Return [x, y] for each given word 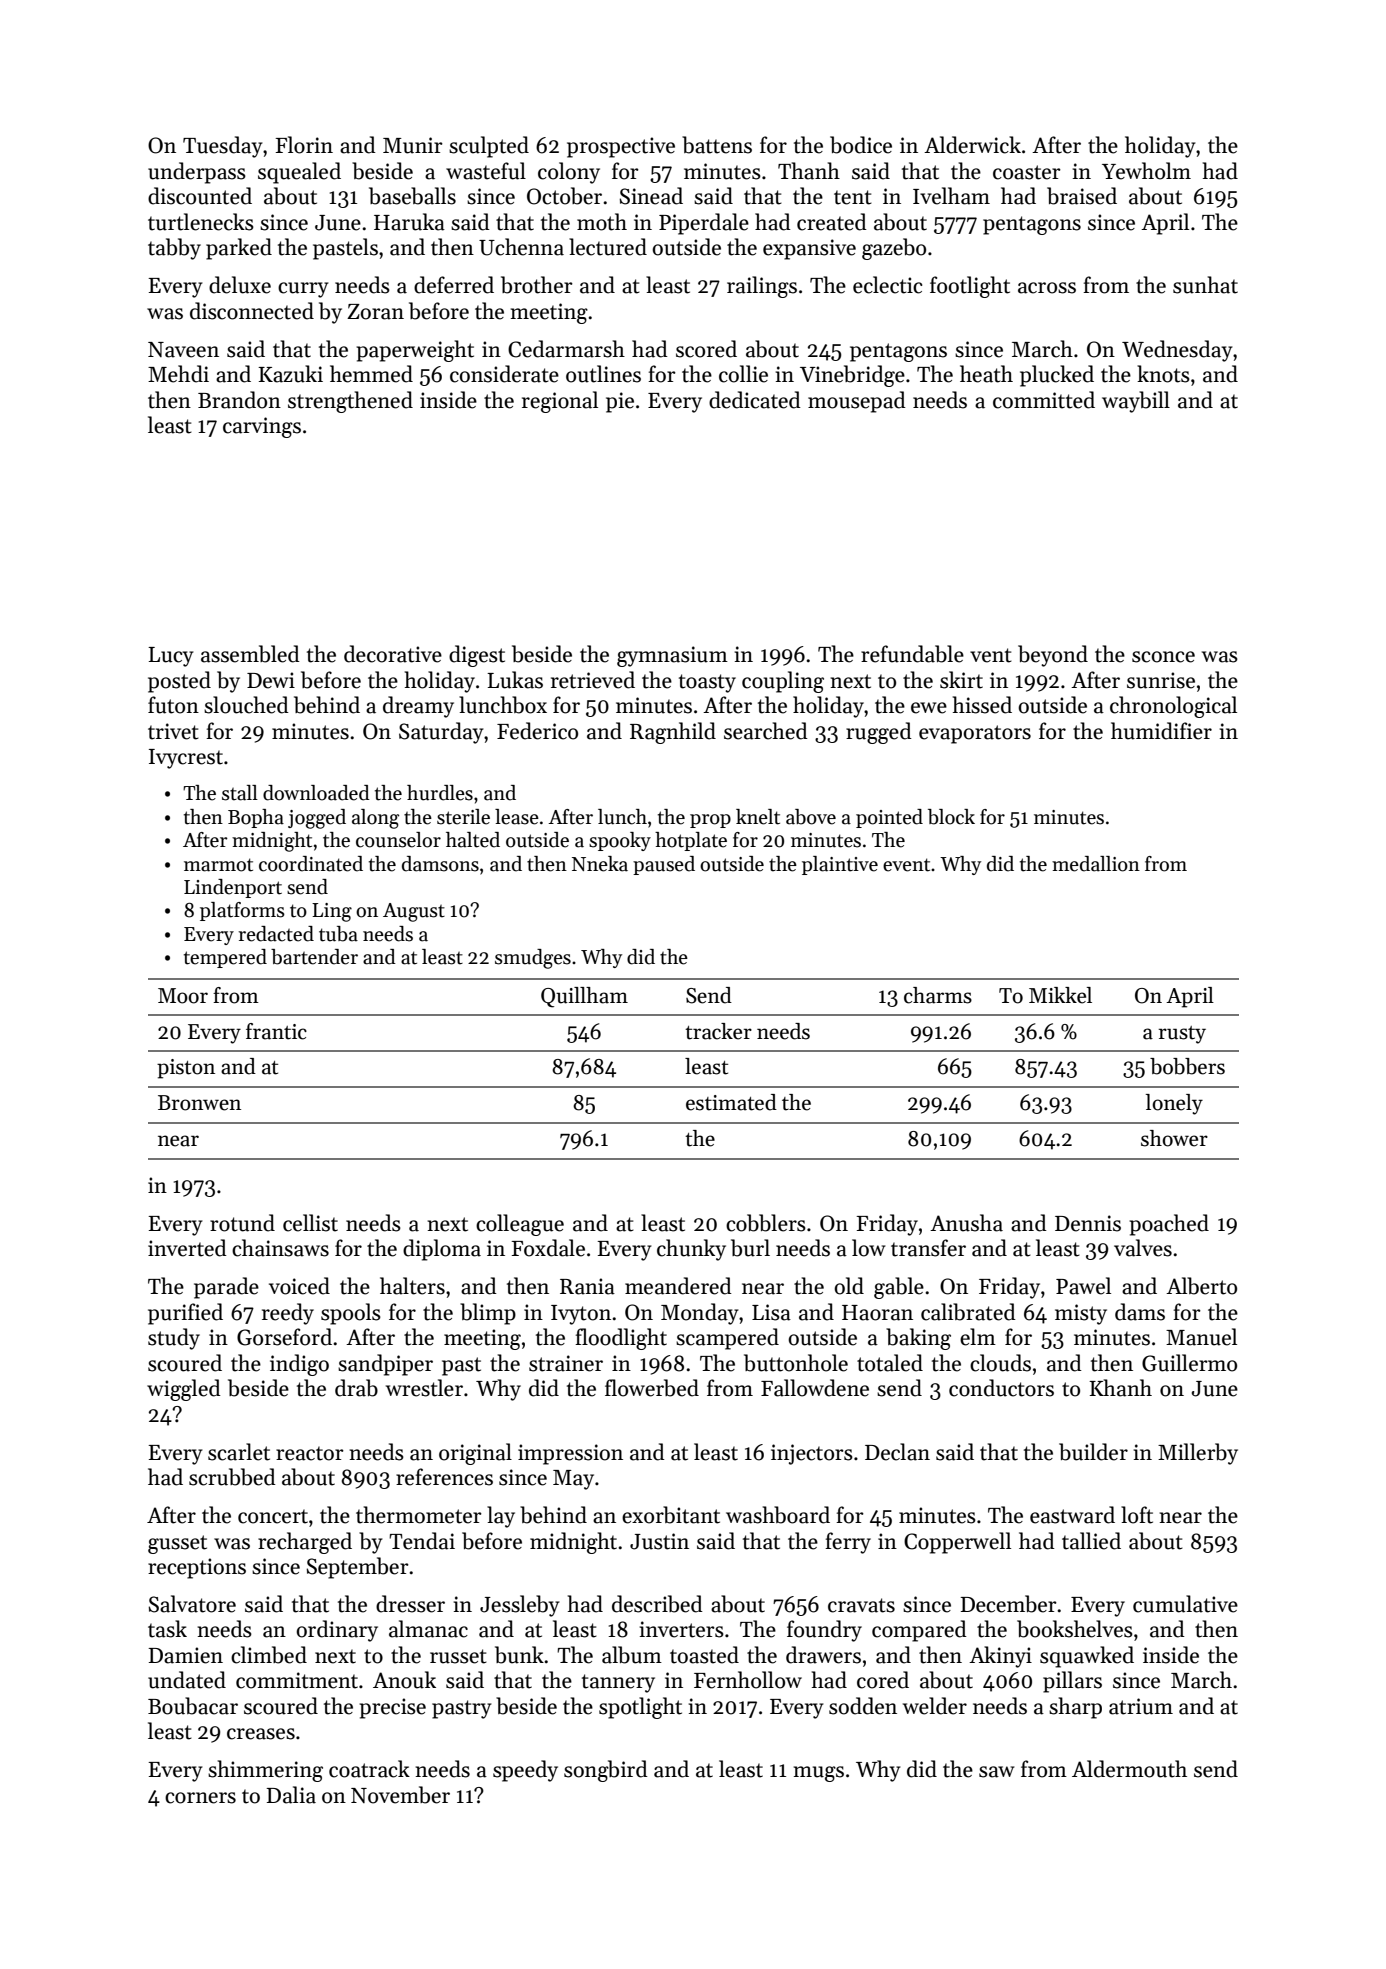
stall [240, 793]
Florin [304, 145]
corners [200, 1798]
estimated [731, 1102]
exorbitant [671, 1515]
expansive [809, 249]
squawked [1087, 1657]
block [951, 817]
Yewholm [1146, 171]
